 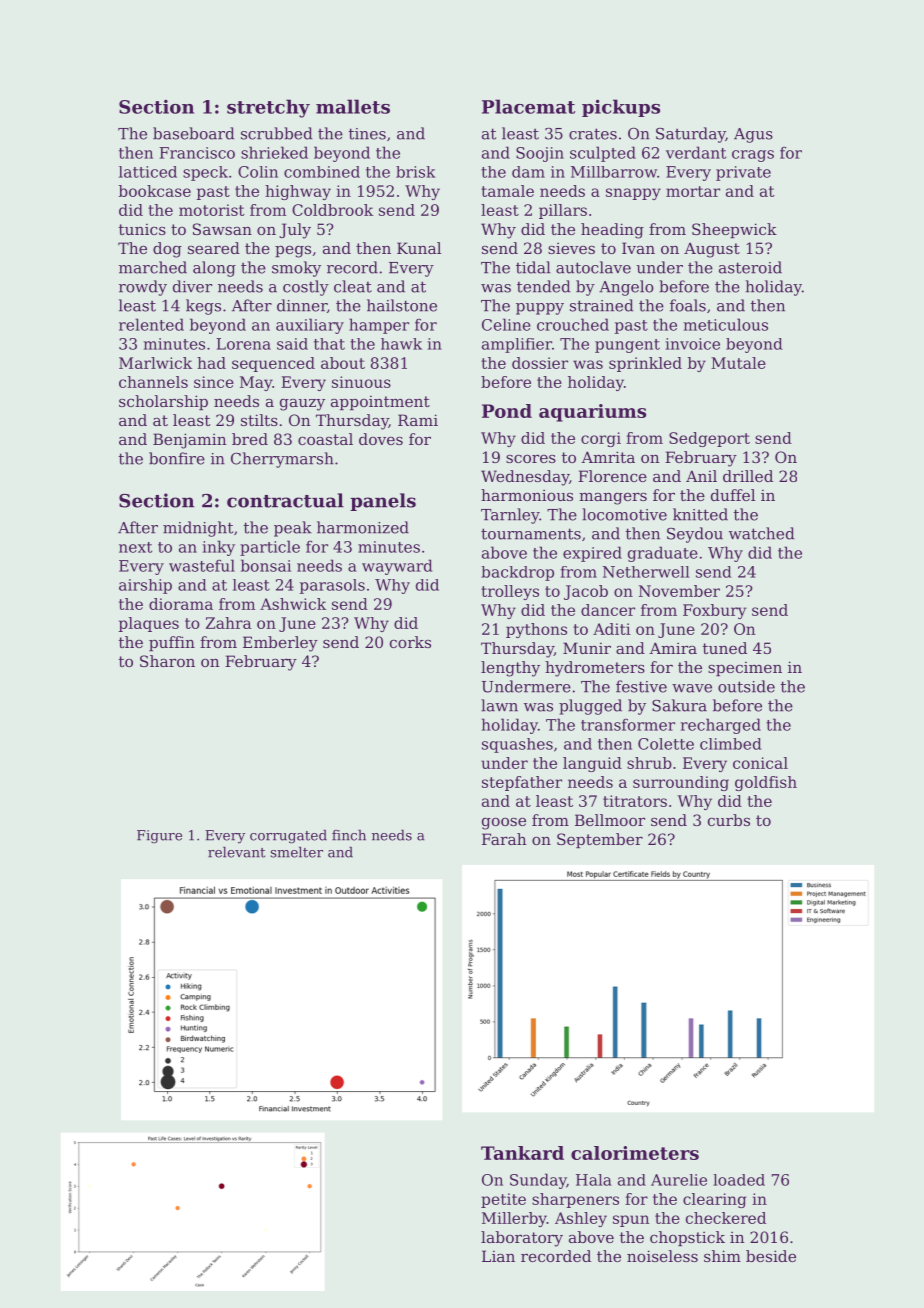 I want to click on wasteful, so click(x=202, y=565).
